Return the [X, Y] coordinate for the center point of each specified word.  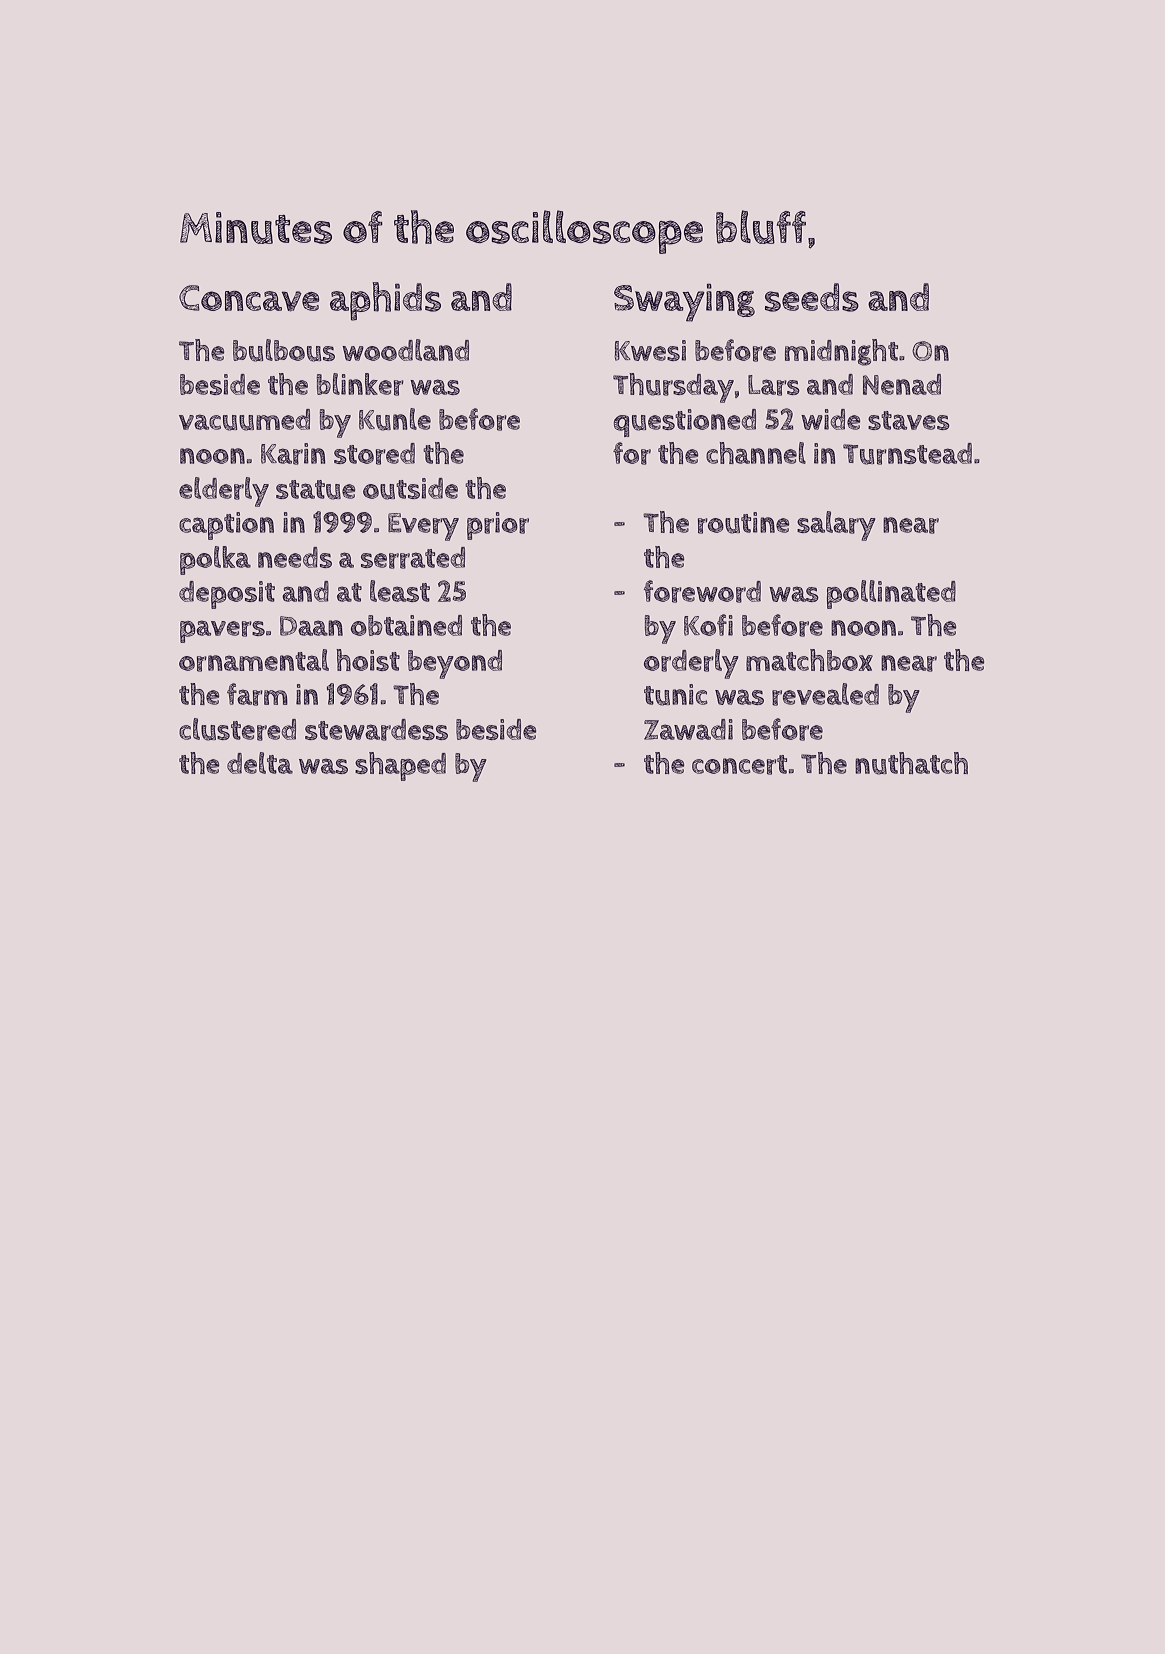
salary [836, 526]
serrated [413, 558]
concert [739, 765]
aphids [385, 301]
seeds [812, 297]
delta [260, 763]
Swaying [684, 302]
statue [315, 490]
